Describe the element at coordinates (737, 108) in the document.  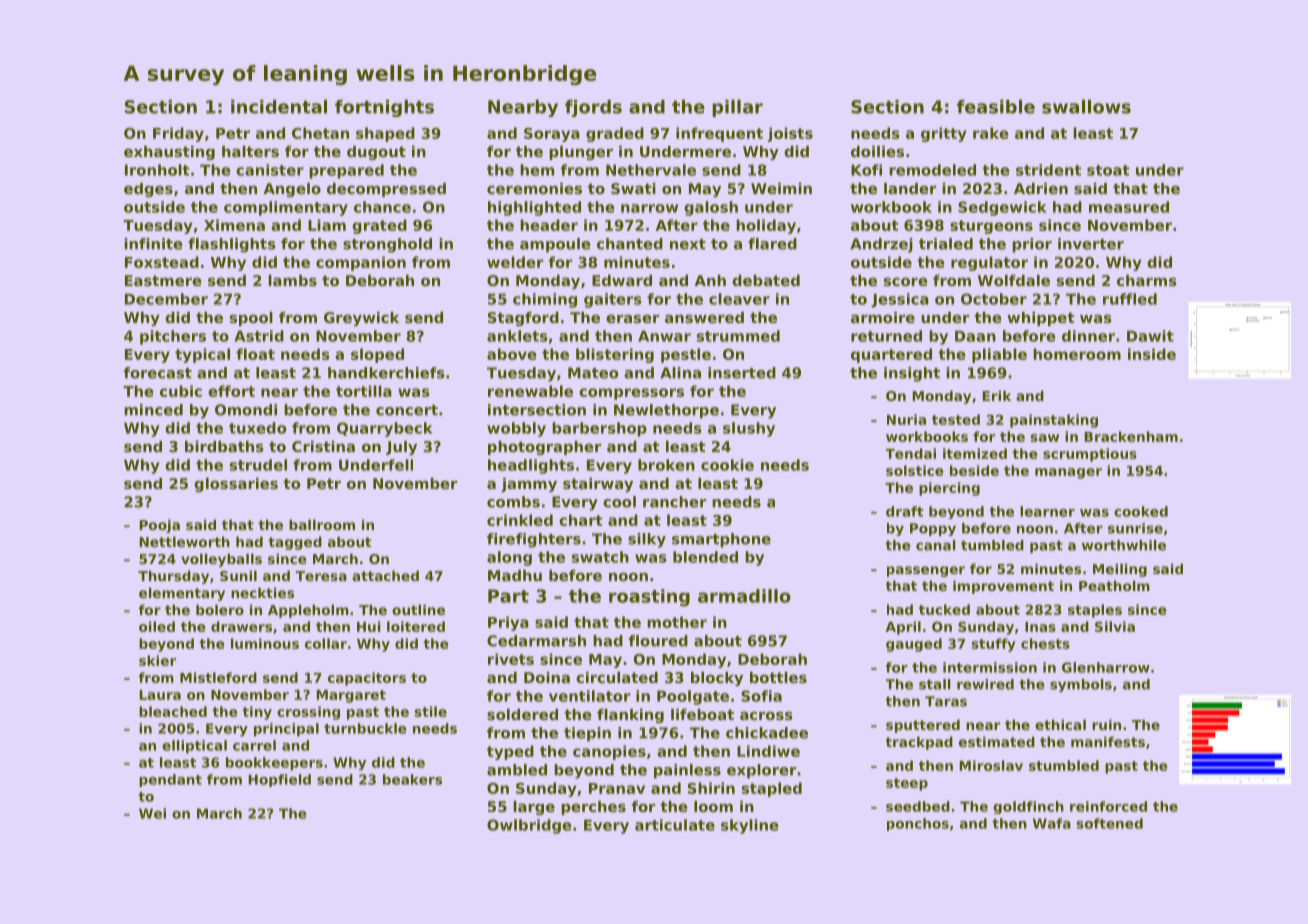
I see `pillar` at that location.
